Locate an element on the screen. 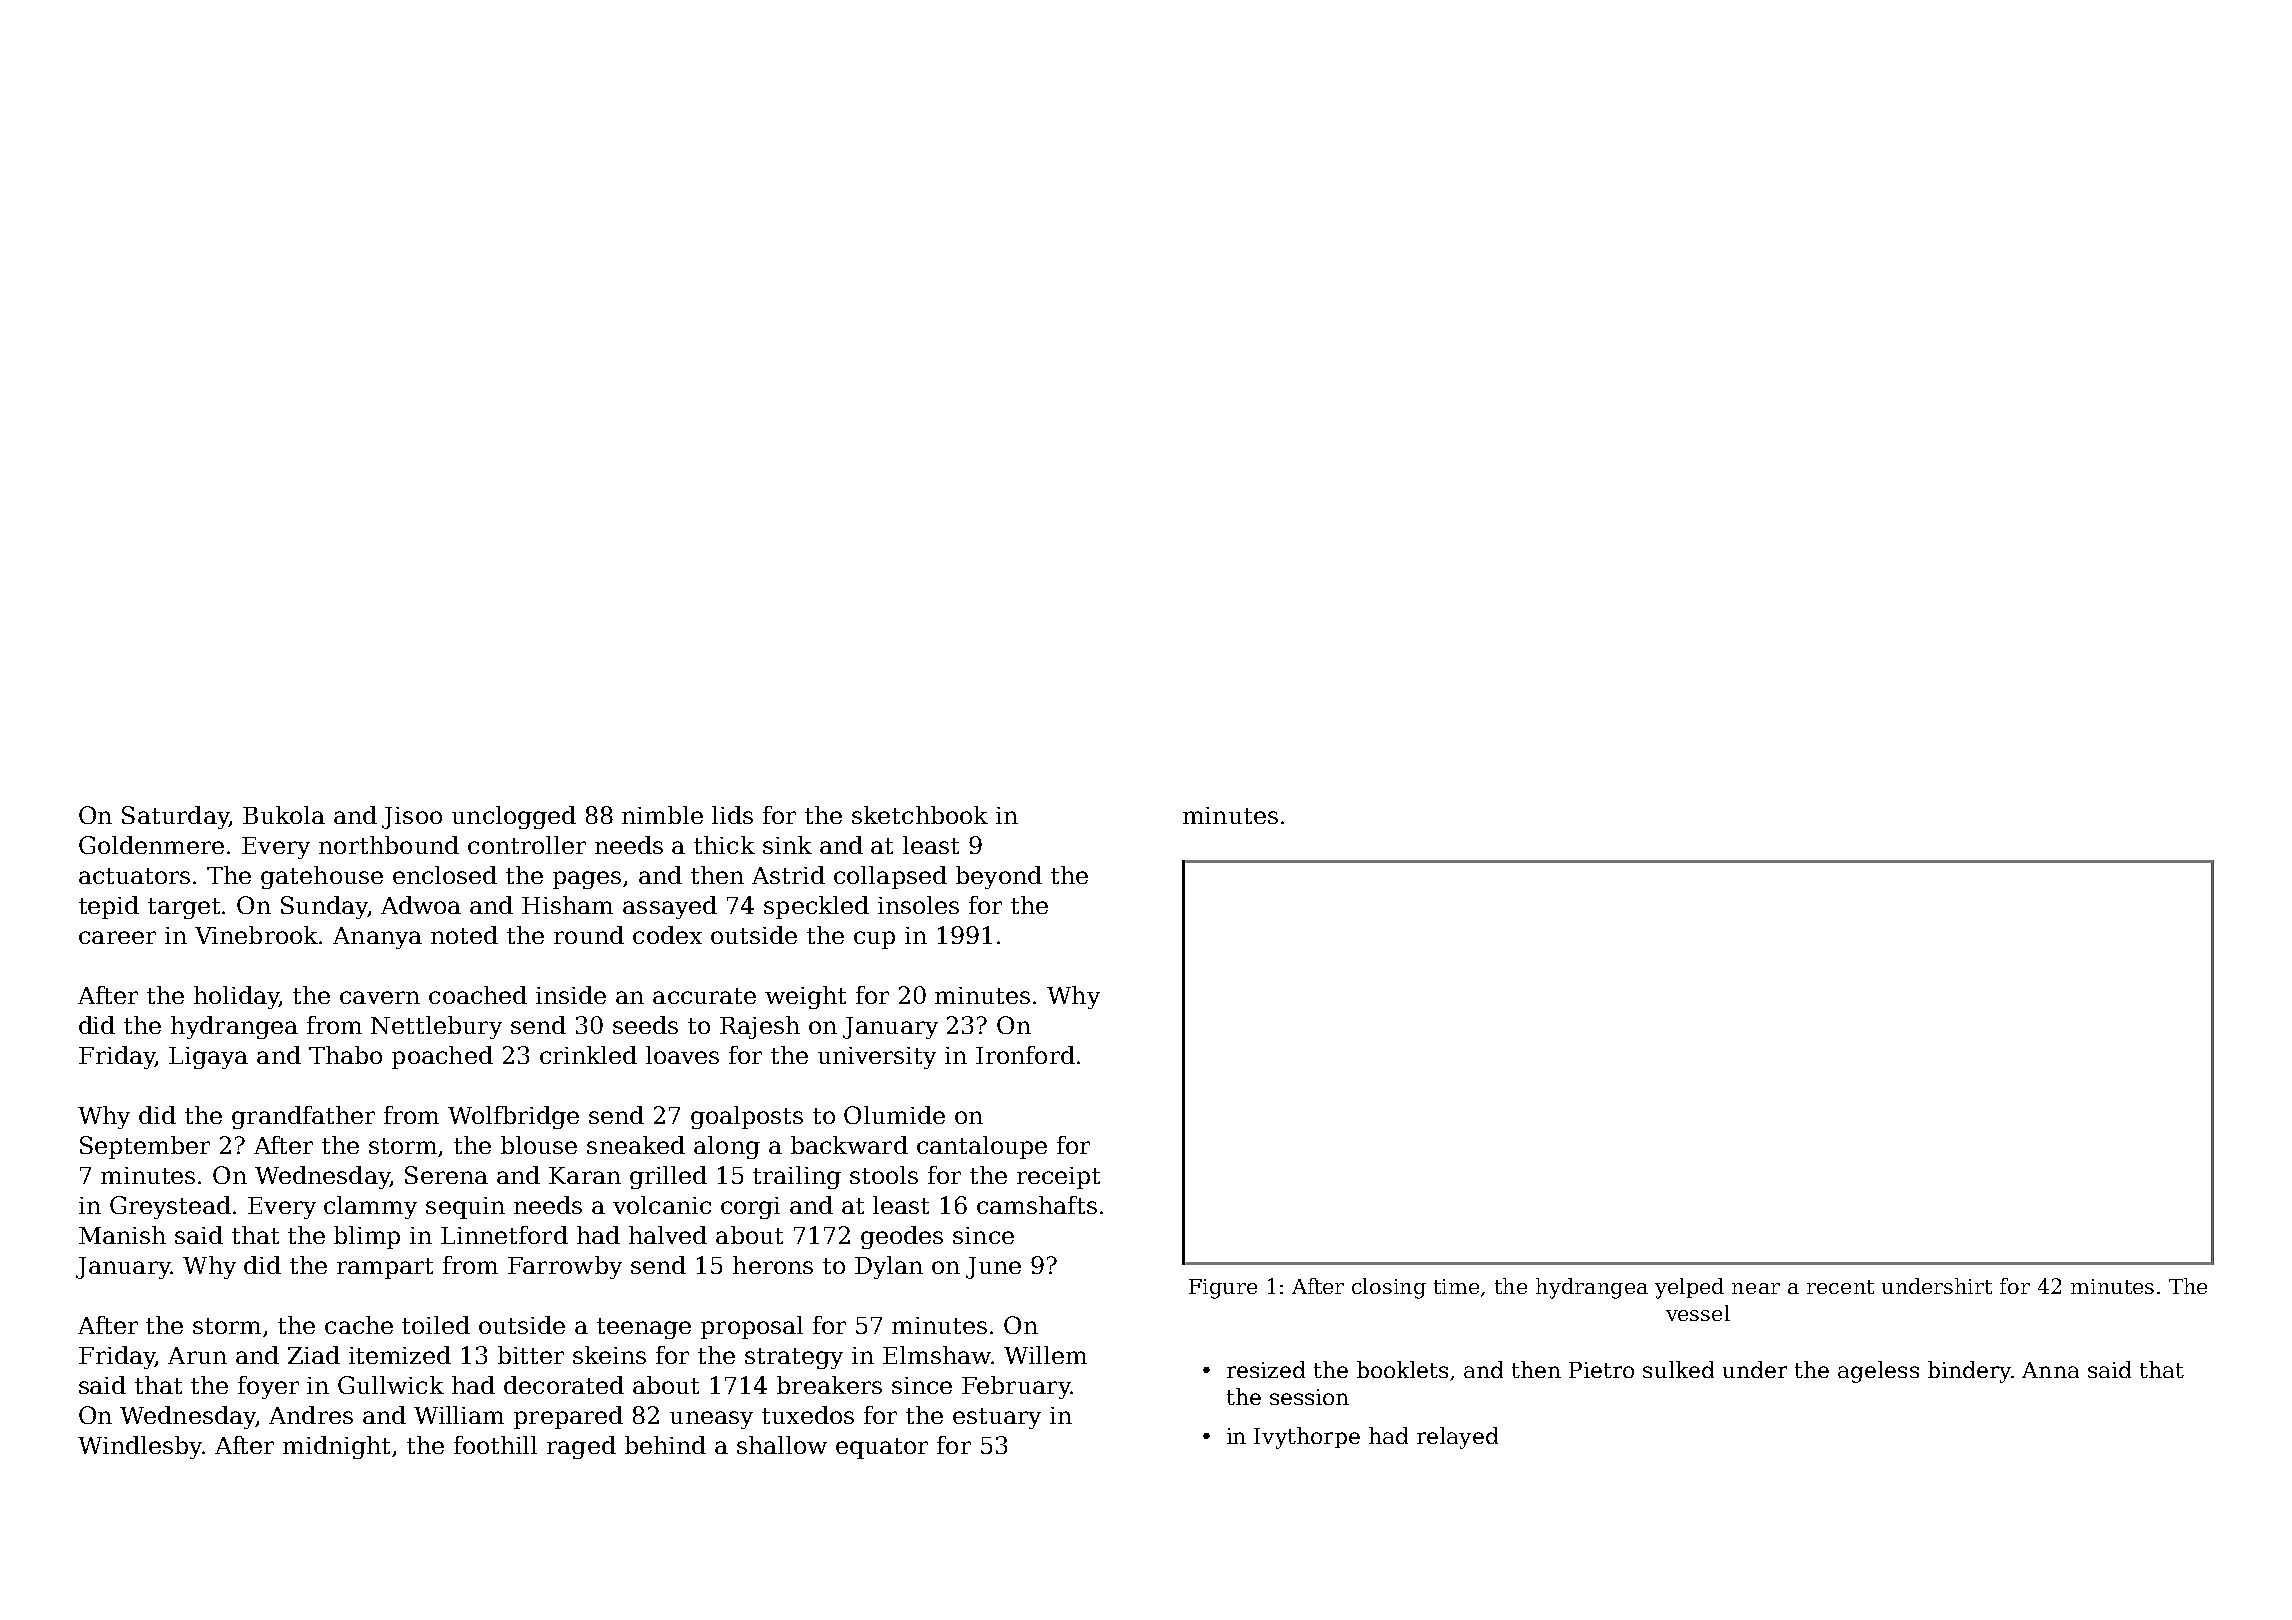 The image size is (2292, 1620). recent is located at coordinates (1840, 1287).
